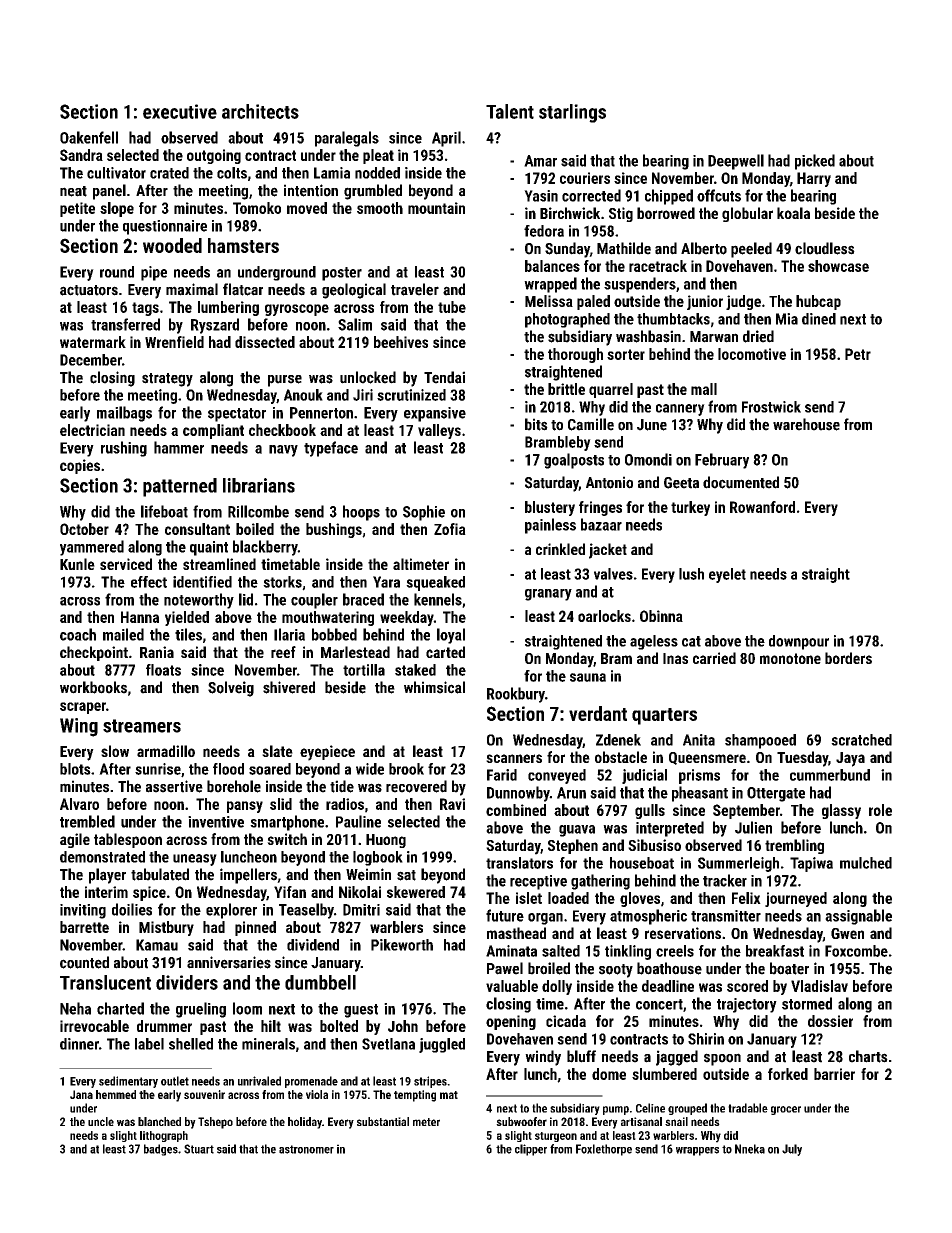 This page has height=1233, width=952. What do you see at coordinates (75, 1008) in the page?
I see `Neha` at bounding box center [75, 1008].
